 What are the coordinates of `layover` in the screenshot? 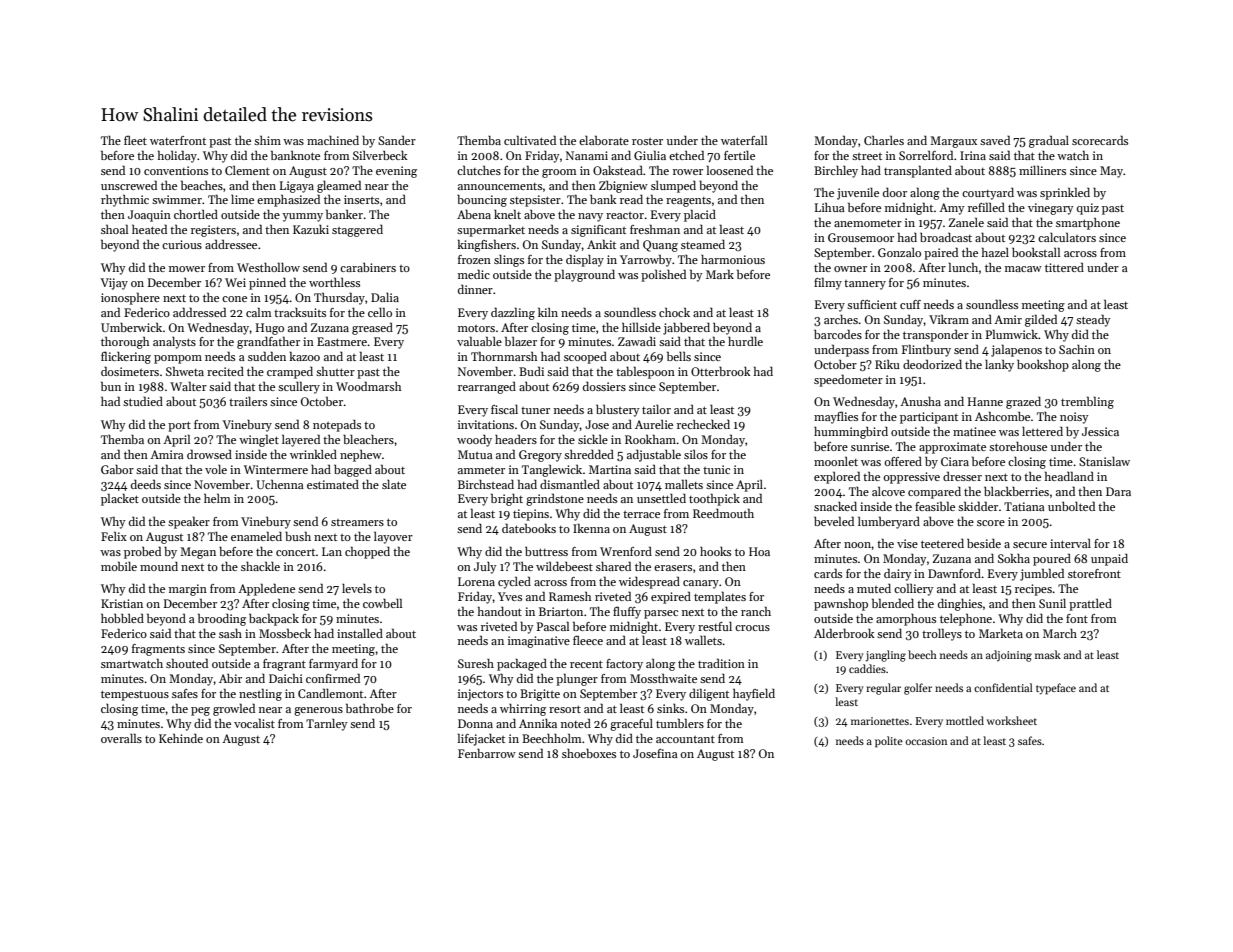 It's located at (393, 537).
